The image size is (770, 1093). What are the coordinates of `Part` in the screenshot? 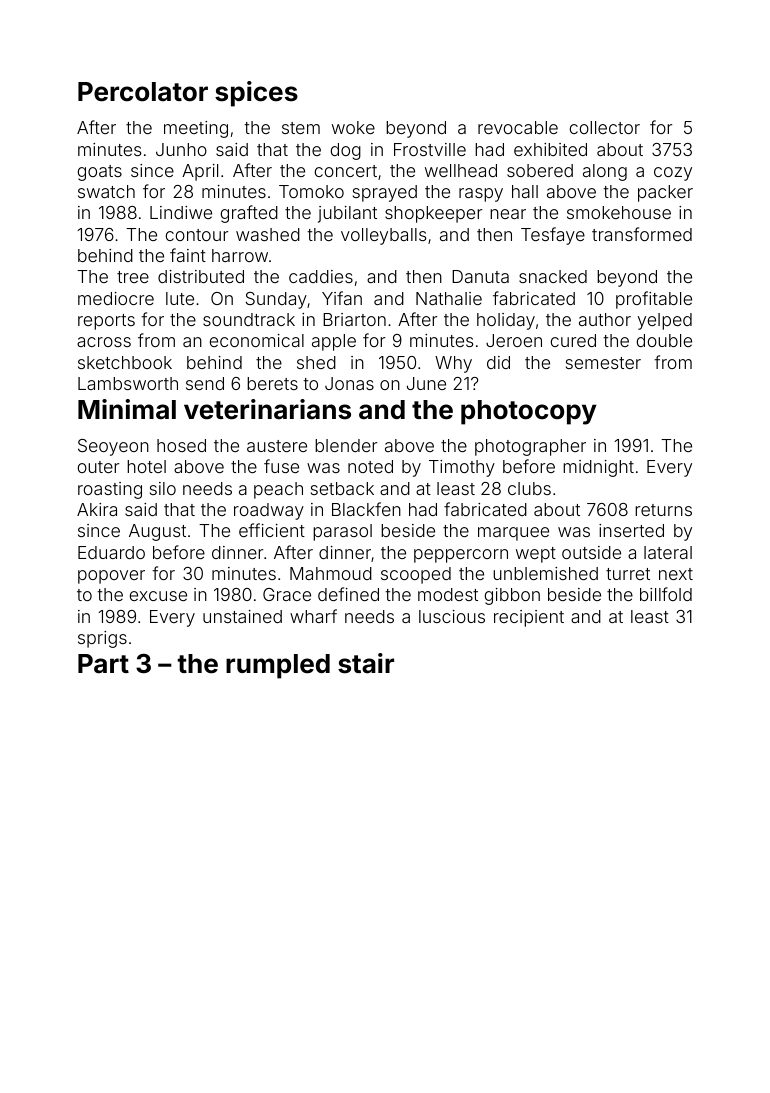 It's located at (103, 664).
